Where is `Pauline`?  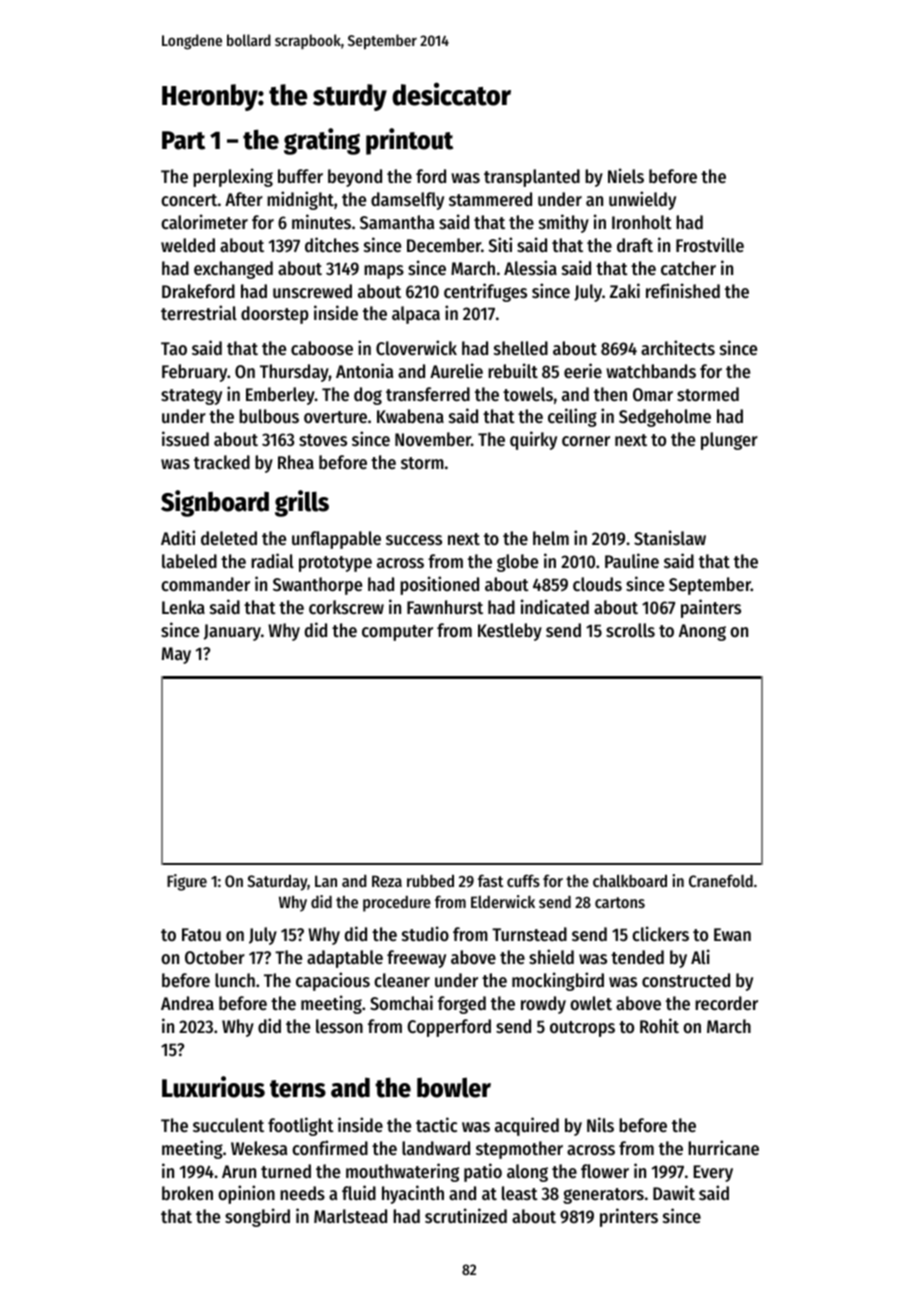
Pauline is located at coordinates (632, 560).
